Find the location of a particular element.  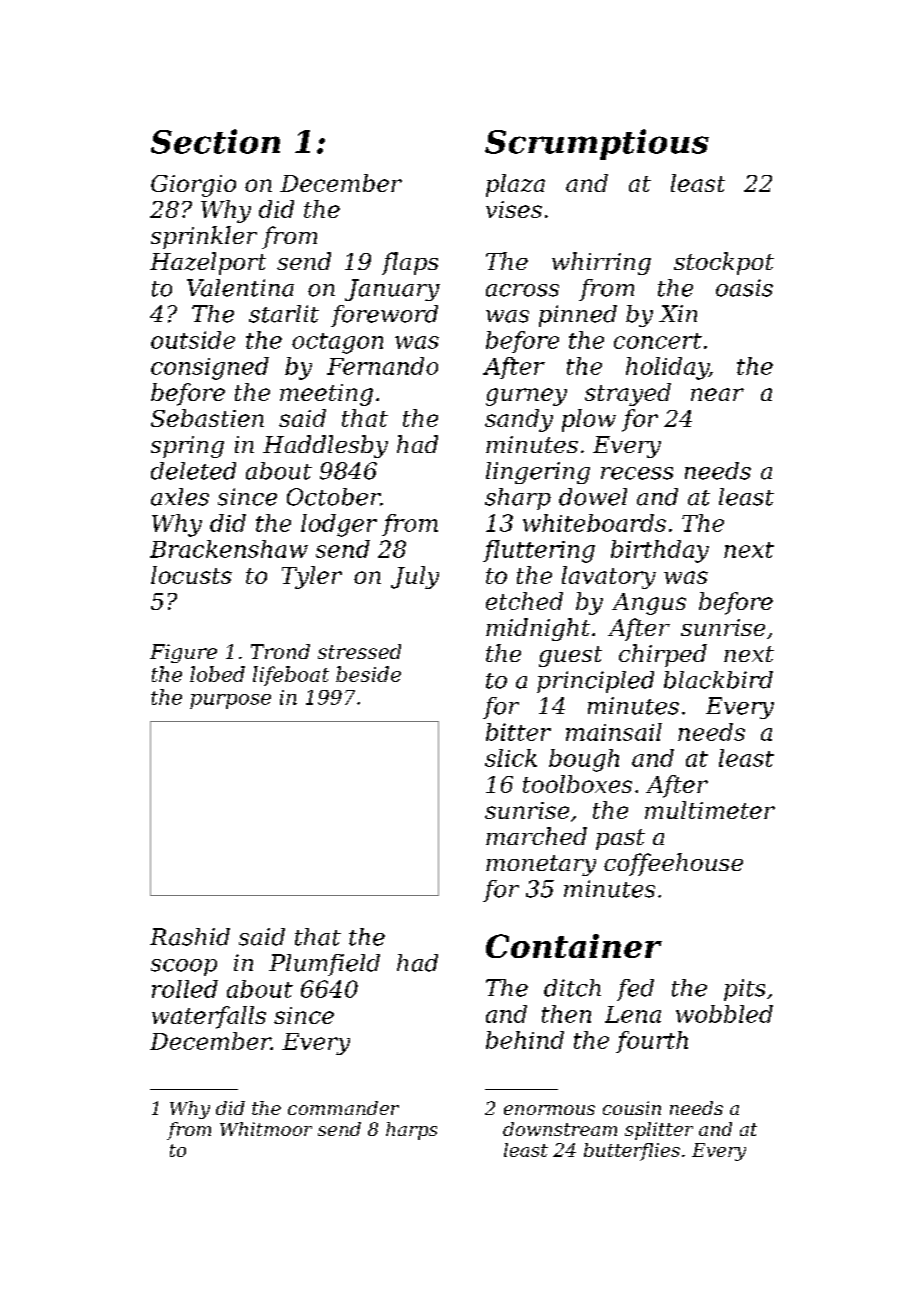

etched is located at coordinates (524, 601).
